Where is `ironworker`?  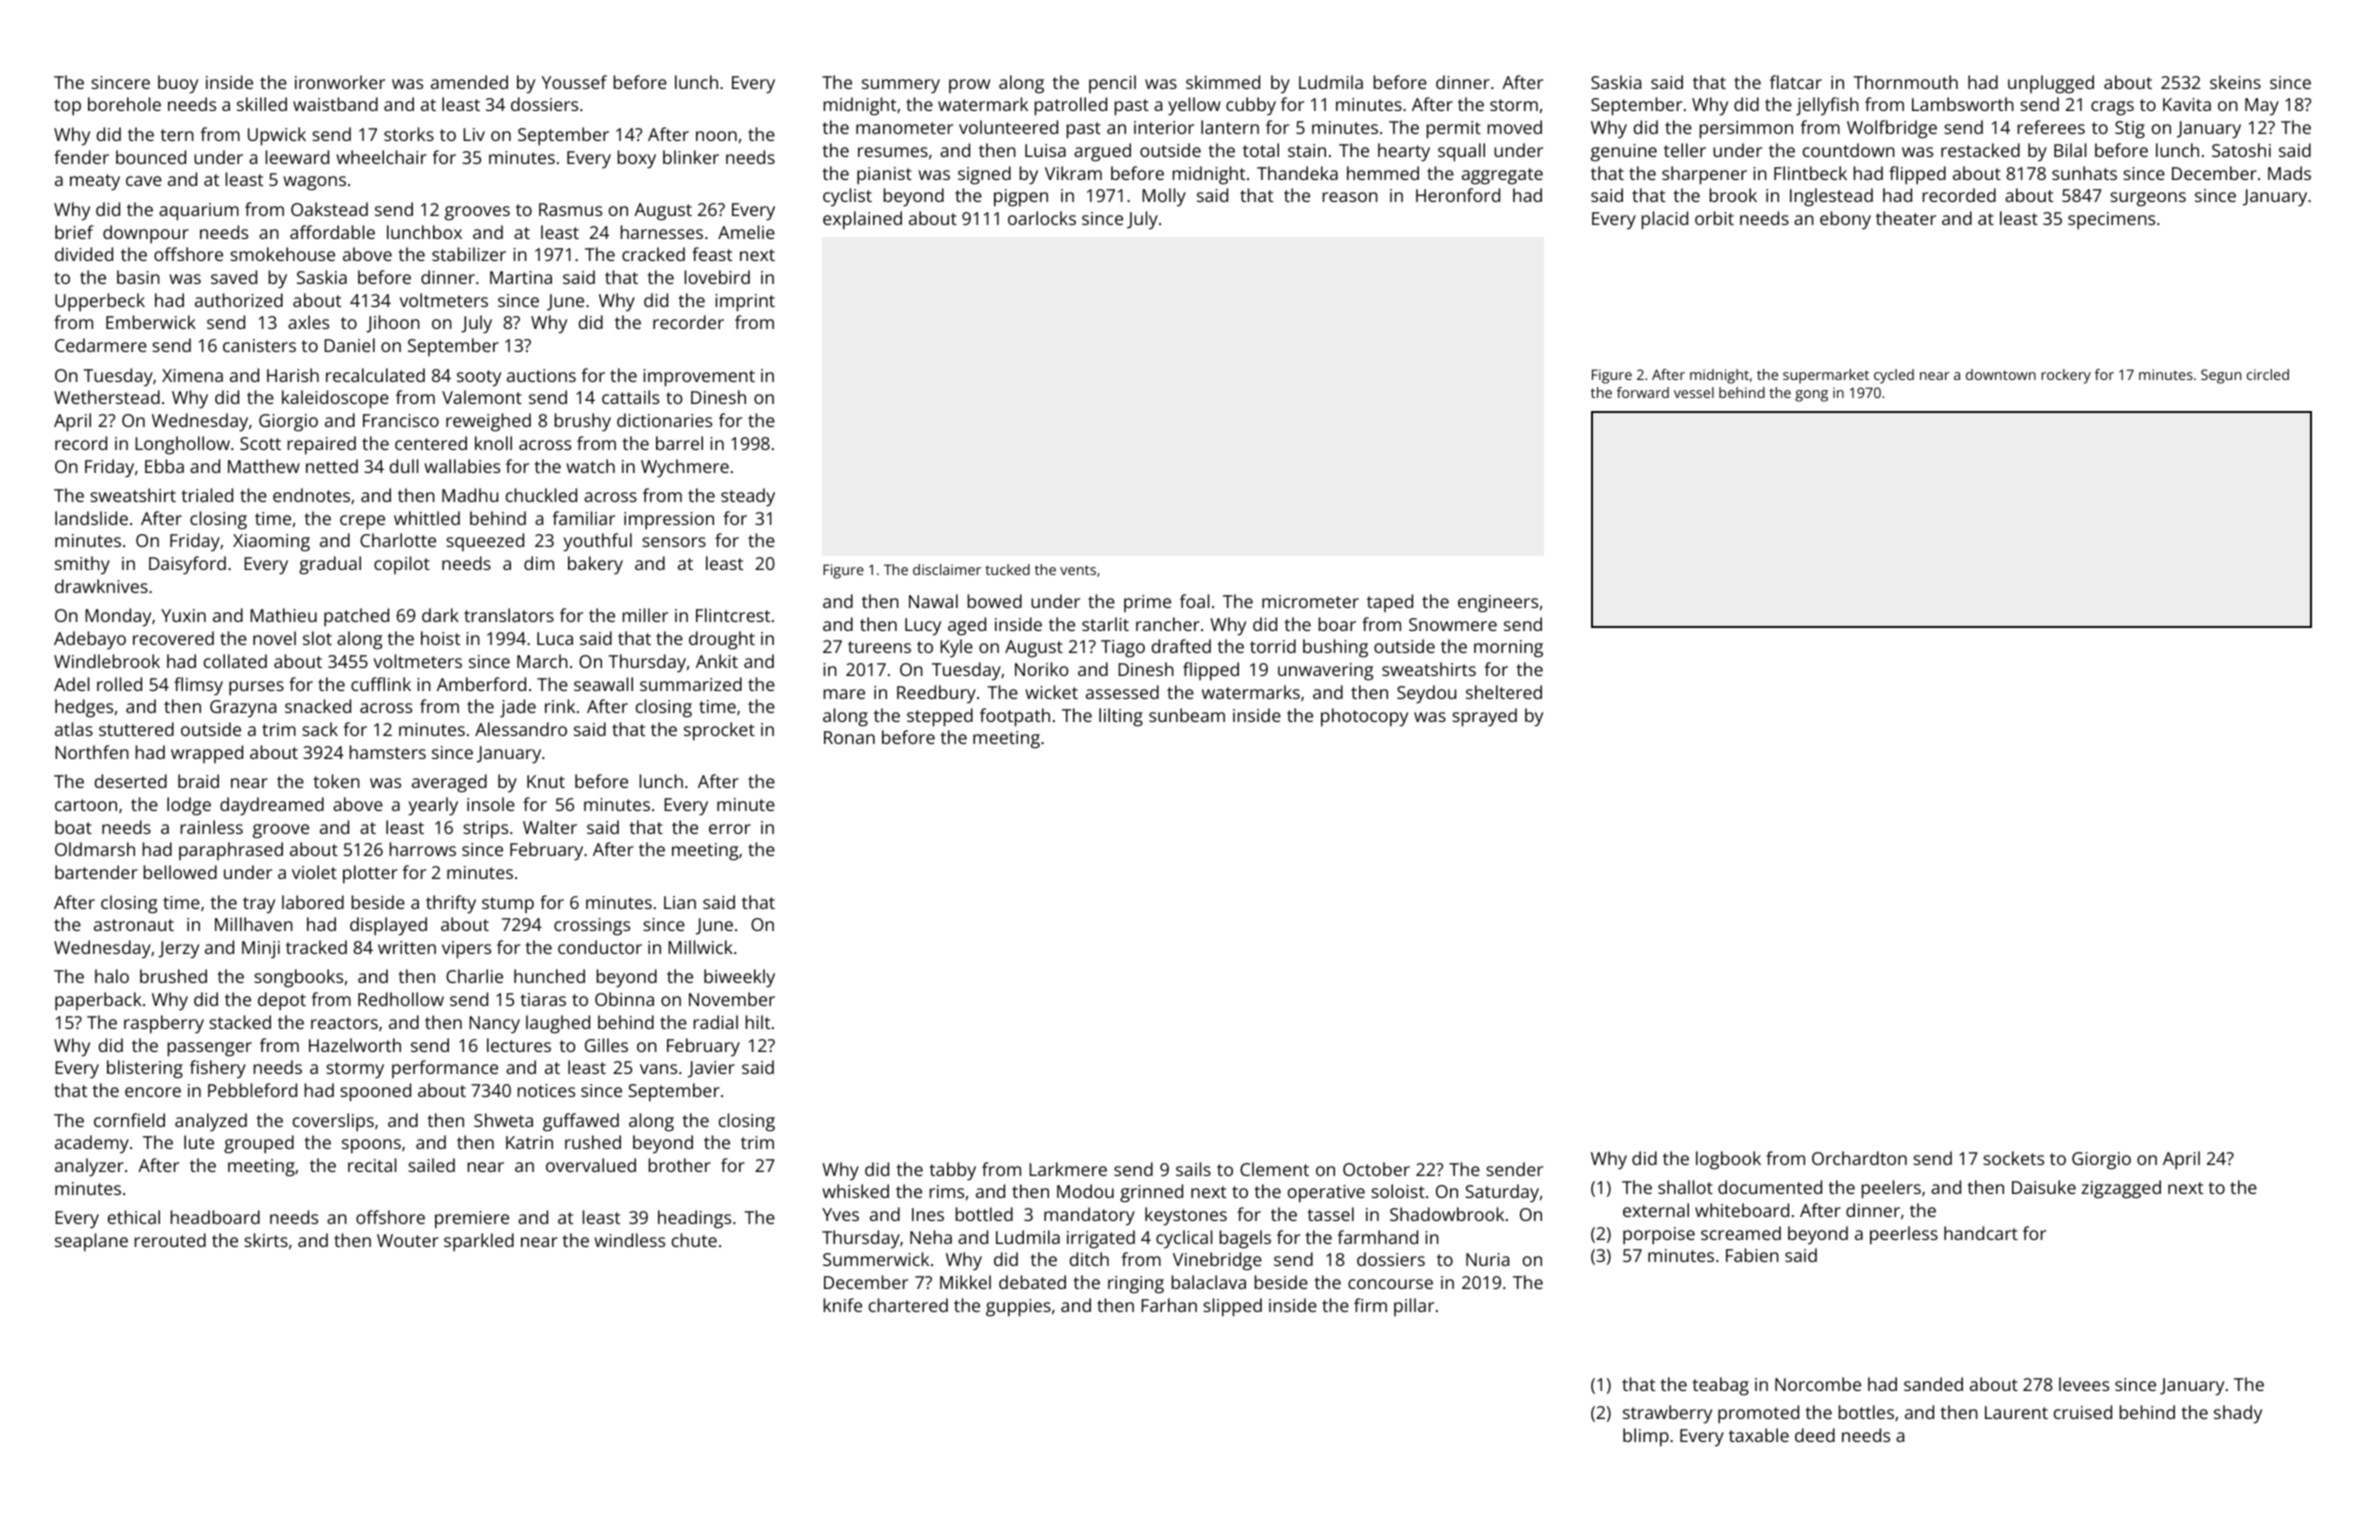 ironworker is located at coordinates (340, 82).
